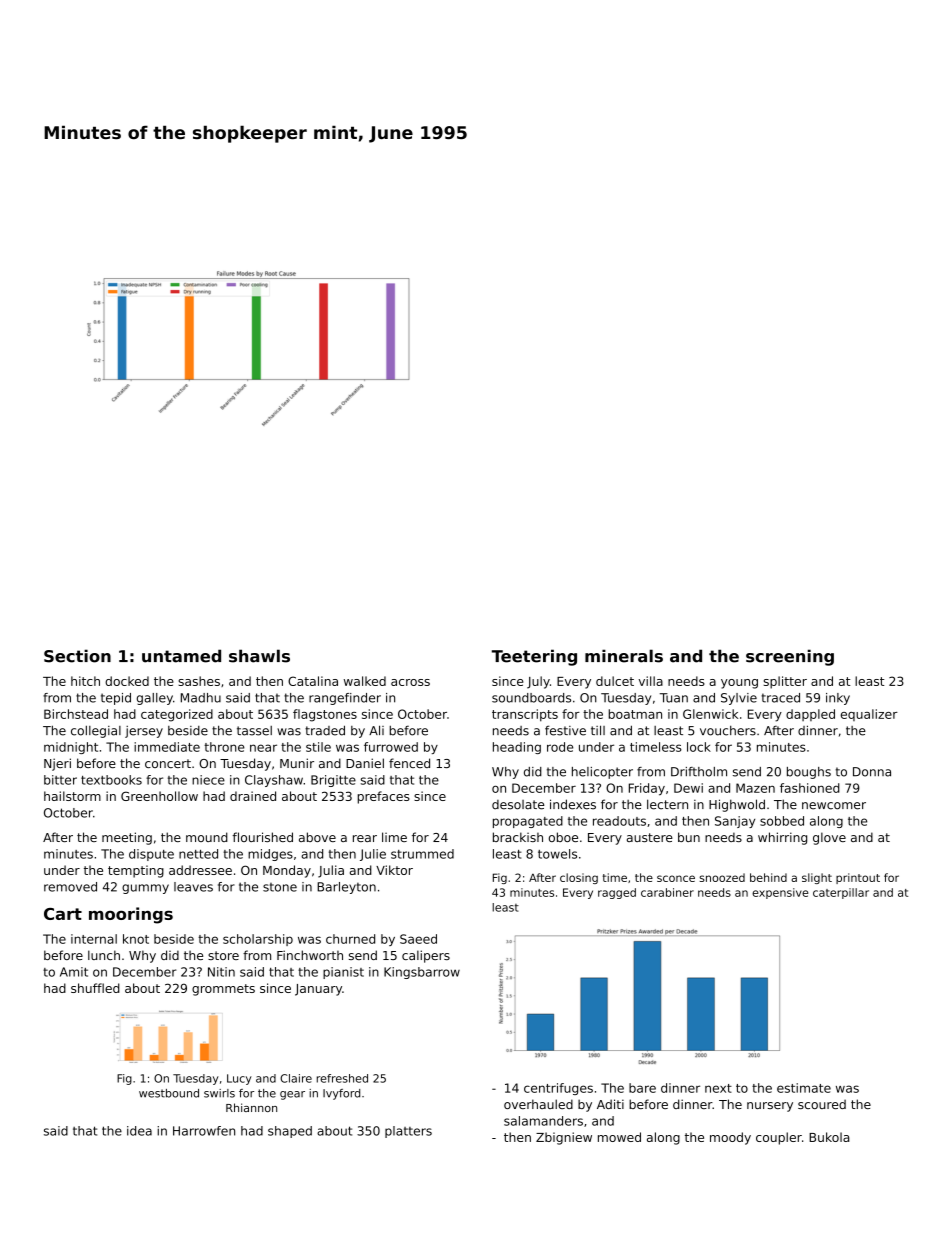  Describe the element at coordinates (781, 698) in the document. I see `traced` at that location.
